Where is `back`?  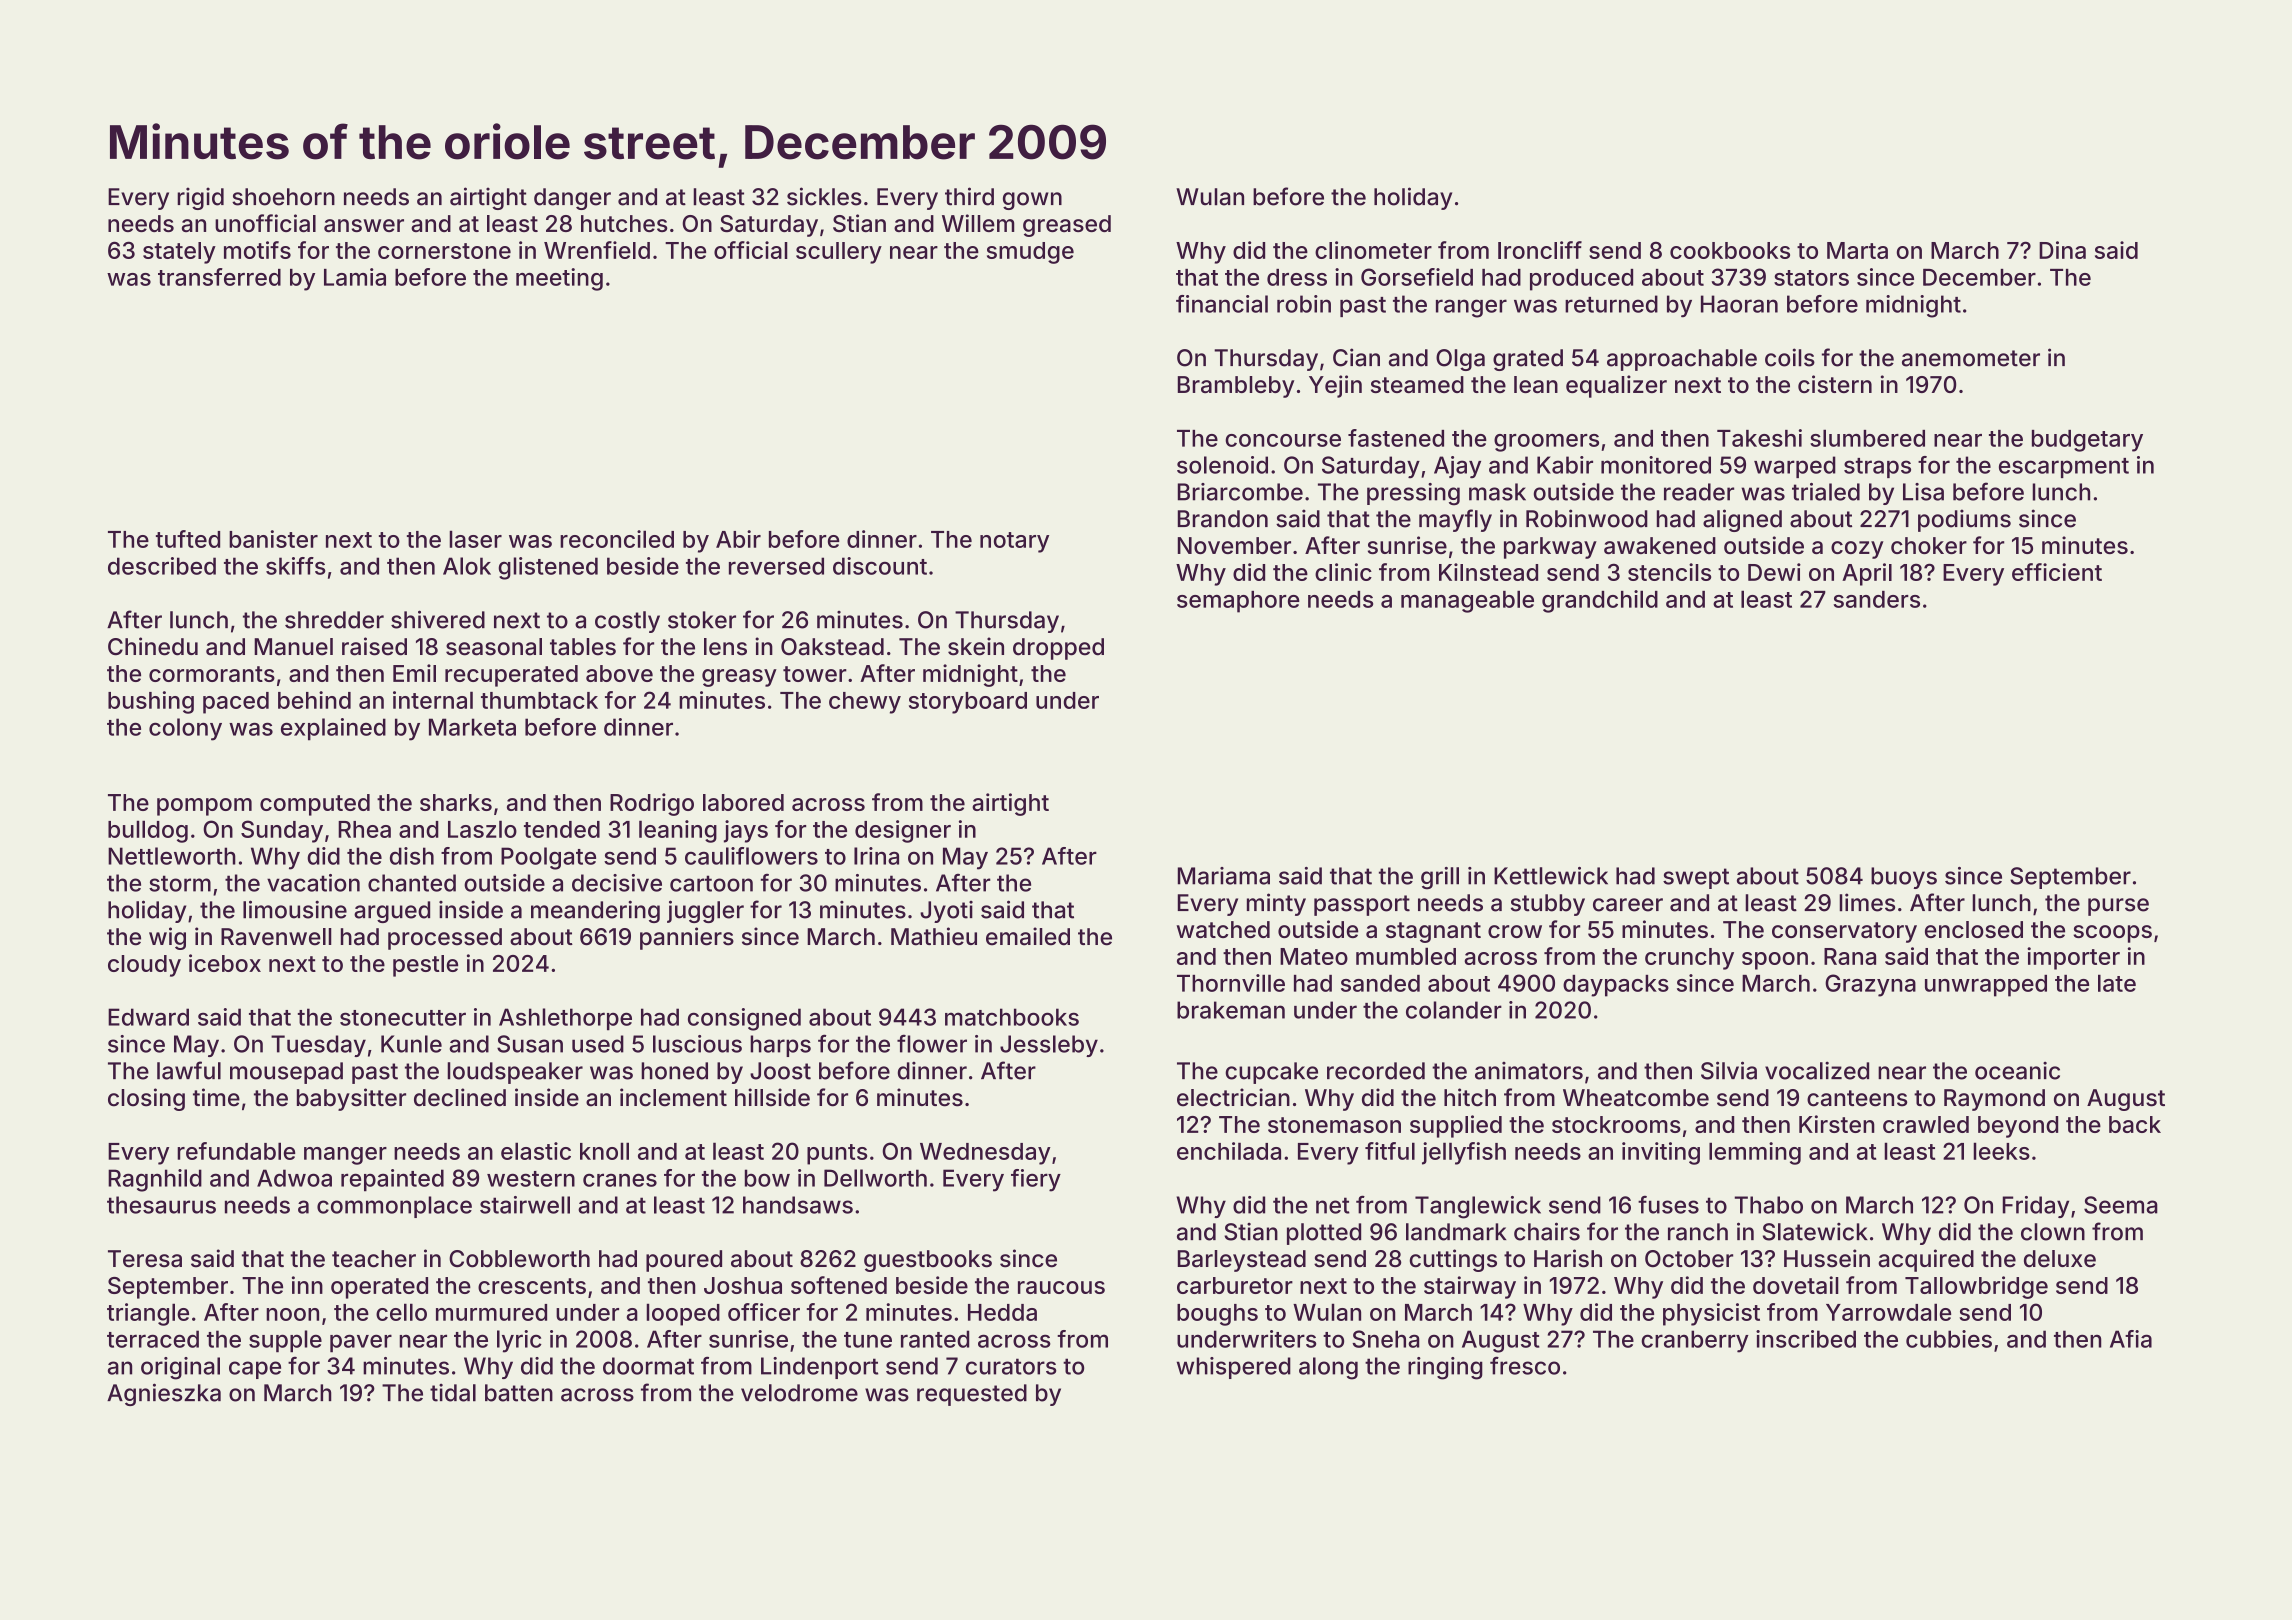 back is located at coordinates (2135, 1124).
